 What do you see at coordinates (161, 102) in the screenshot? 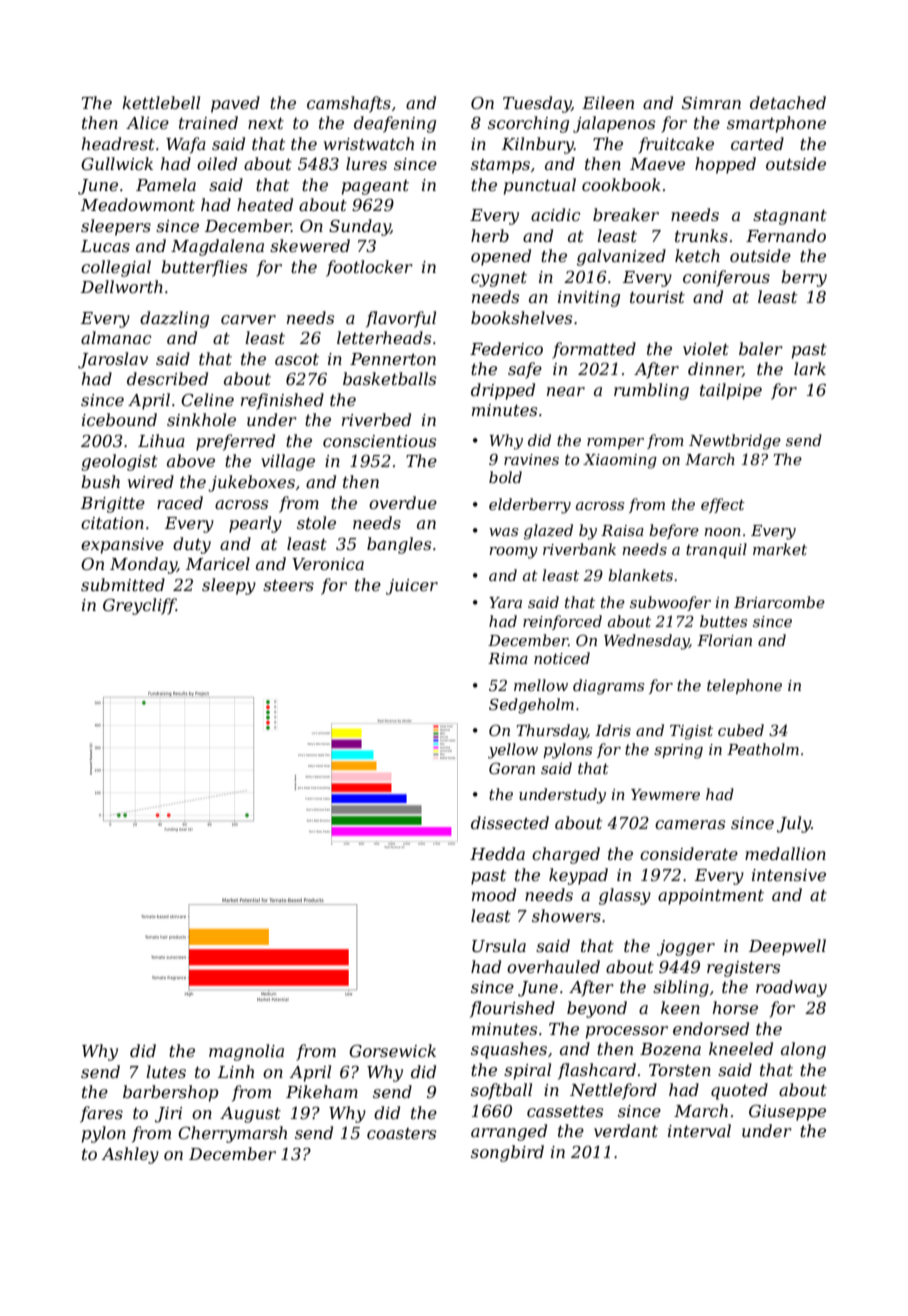
I see `kettlebell` at bounding box center [161, 102].
